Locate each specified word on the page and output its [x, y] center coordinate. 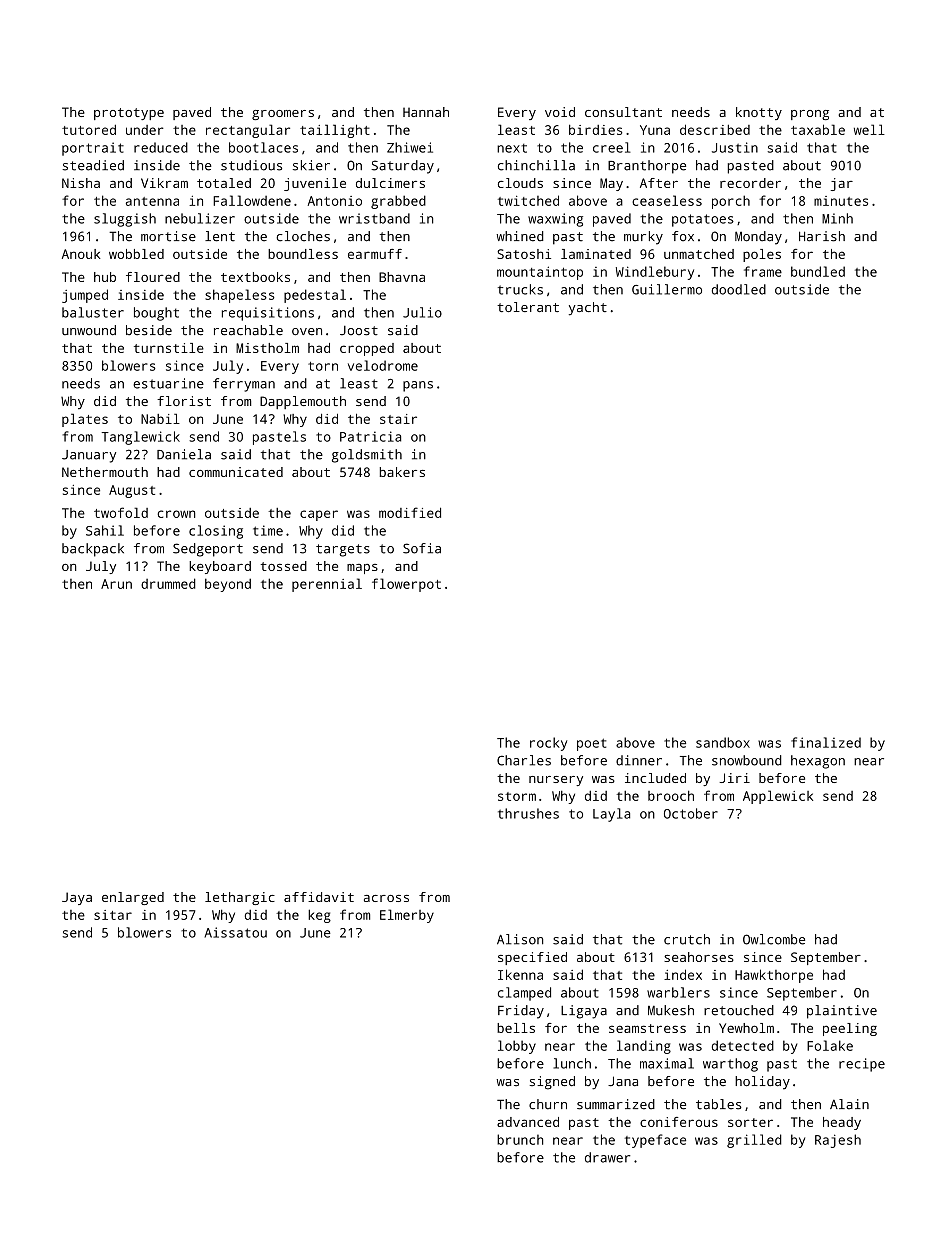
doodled [739, 289]
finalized [826, 742]
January [89, 456]
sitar [113, 915]
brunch [520, 1139]
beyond [228, 585]
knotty [759, 113]
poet [591, 744]
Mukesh [671, 1010]
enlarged [133, 898]
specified [532, 958]
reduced [161, 147]
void [560, 112]
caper [319, 515]
